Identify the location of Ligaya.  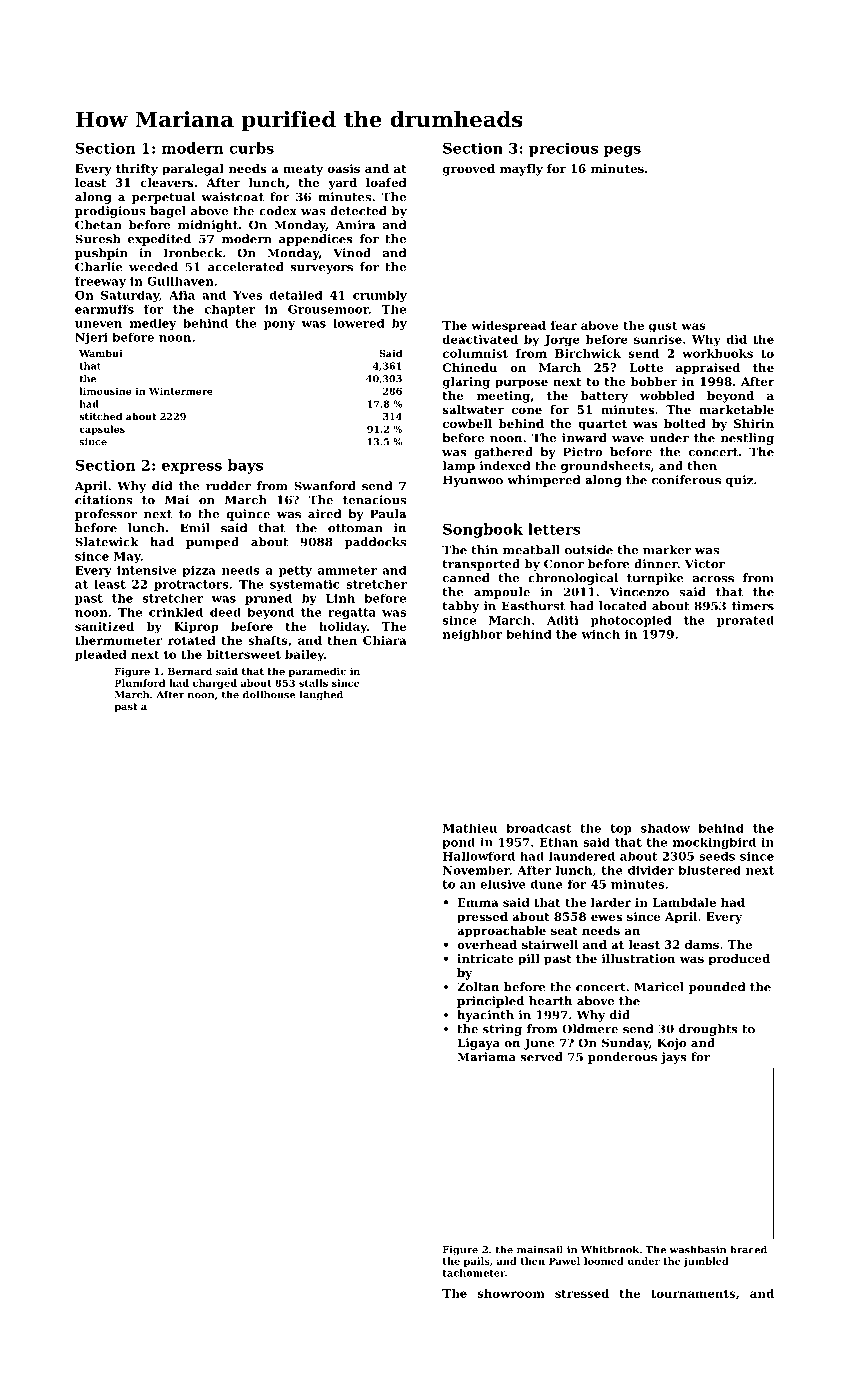
(479, 1044).
